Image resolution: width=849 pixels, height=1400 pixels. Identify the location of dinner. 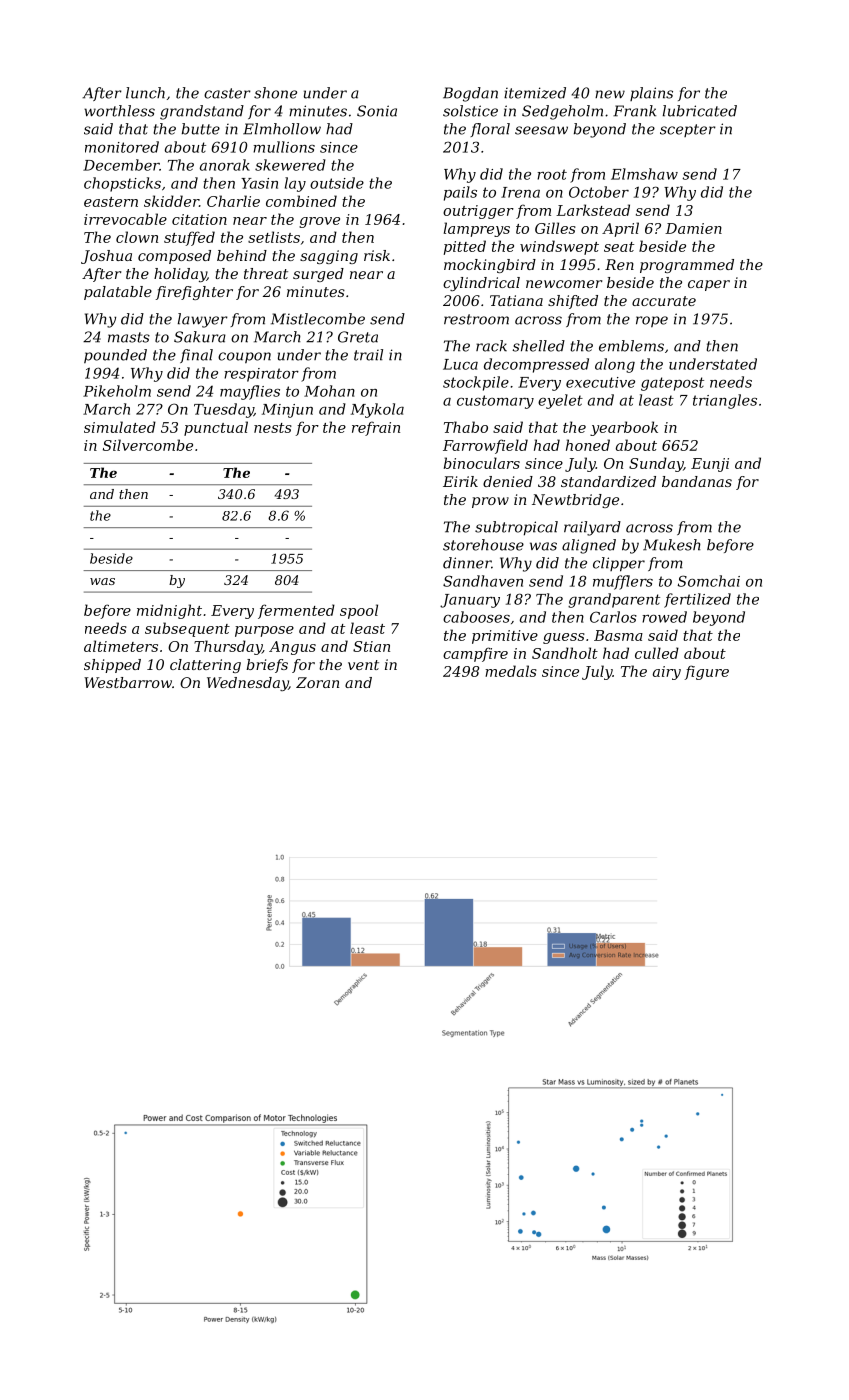
(467, 563).
